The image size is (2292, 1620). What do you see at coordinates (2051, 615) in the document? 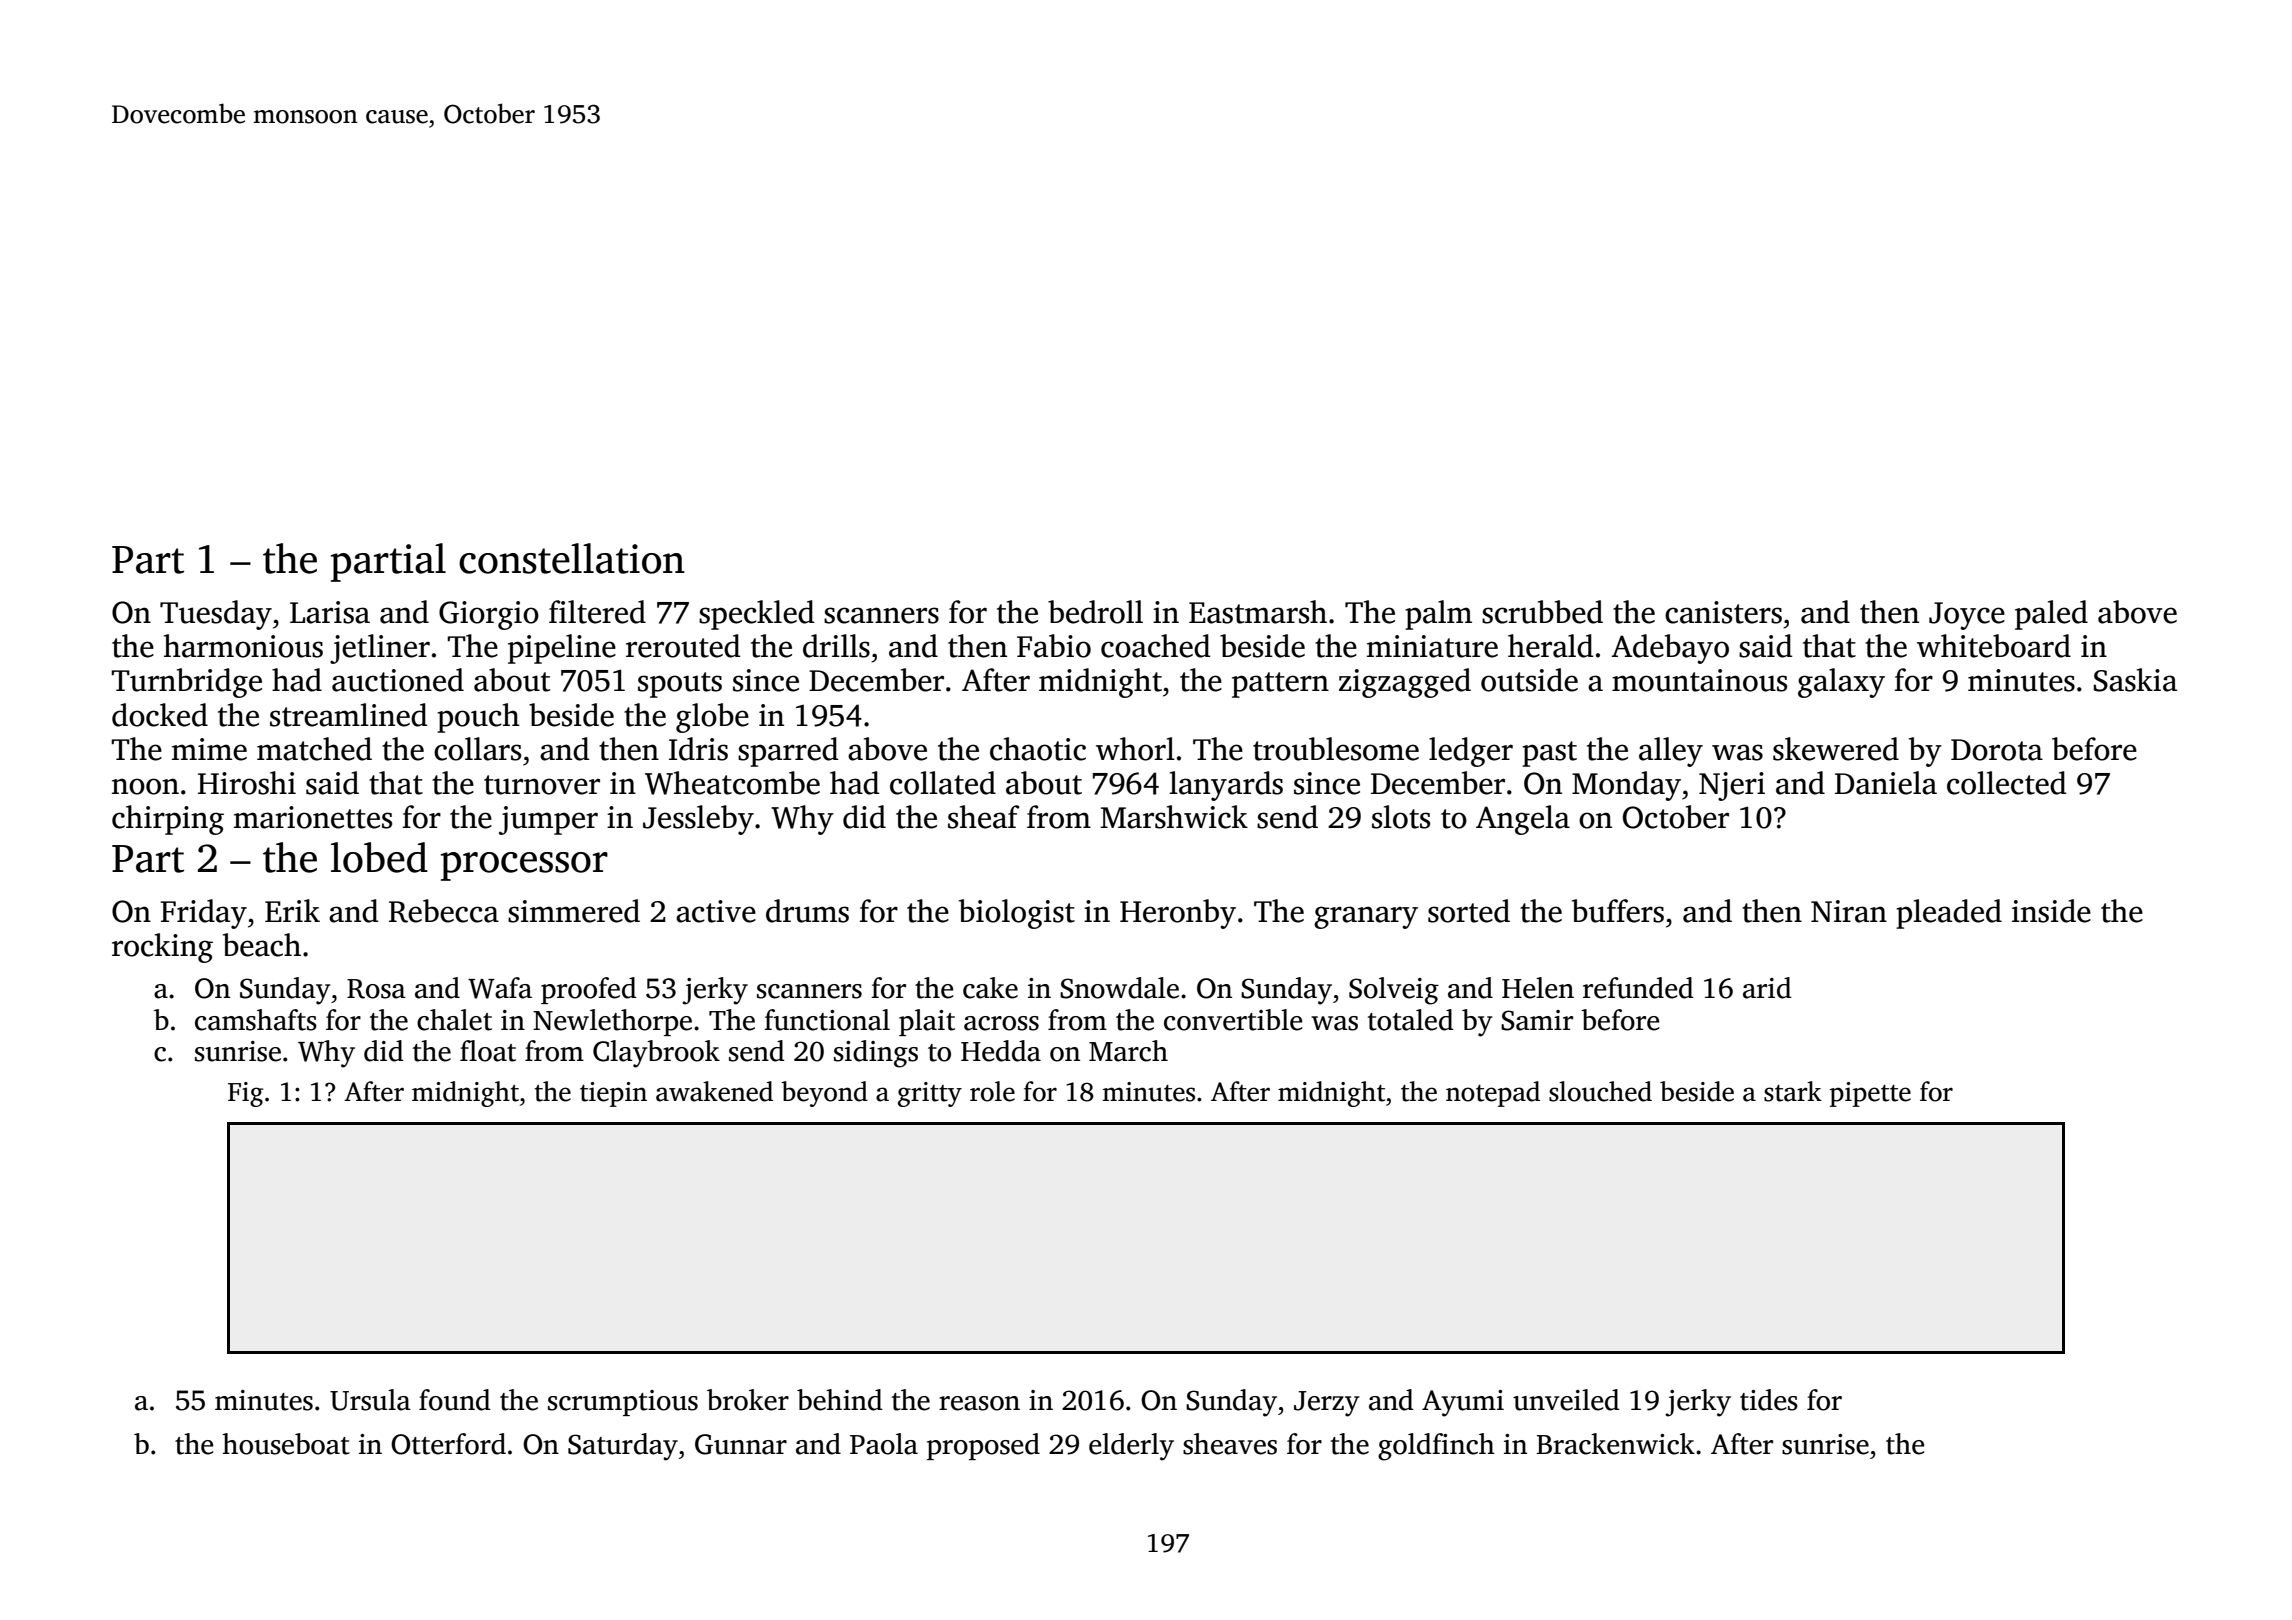
I see `paled` at bounding box center [2051, 615].
